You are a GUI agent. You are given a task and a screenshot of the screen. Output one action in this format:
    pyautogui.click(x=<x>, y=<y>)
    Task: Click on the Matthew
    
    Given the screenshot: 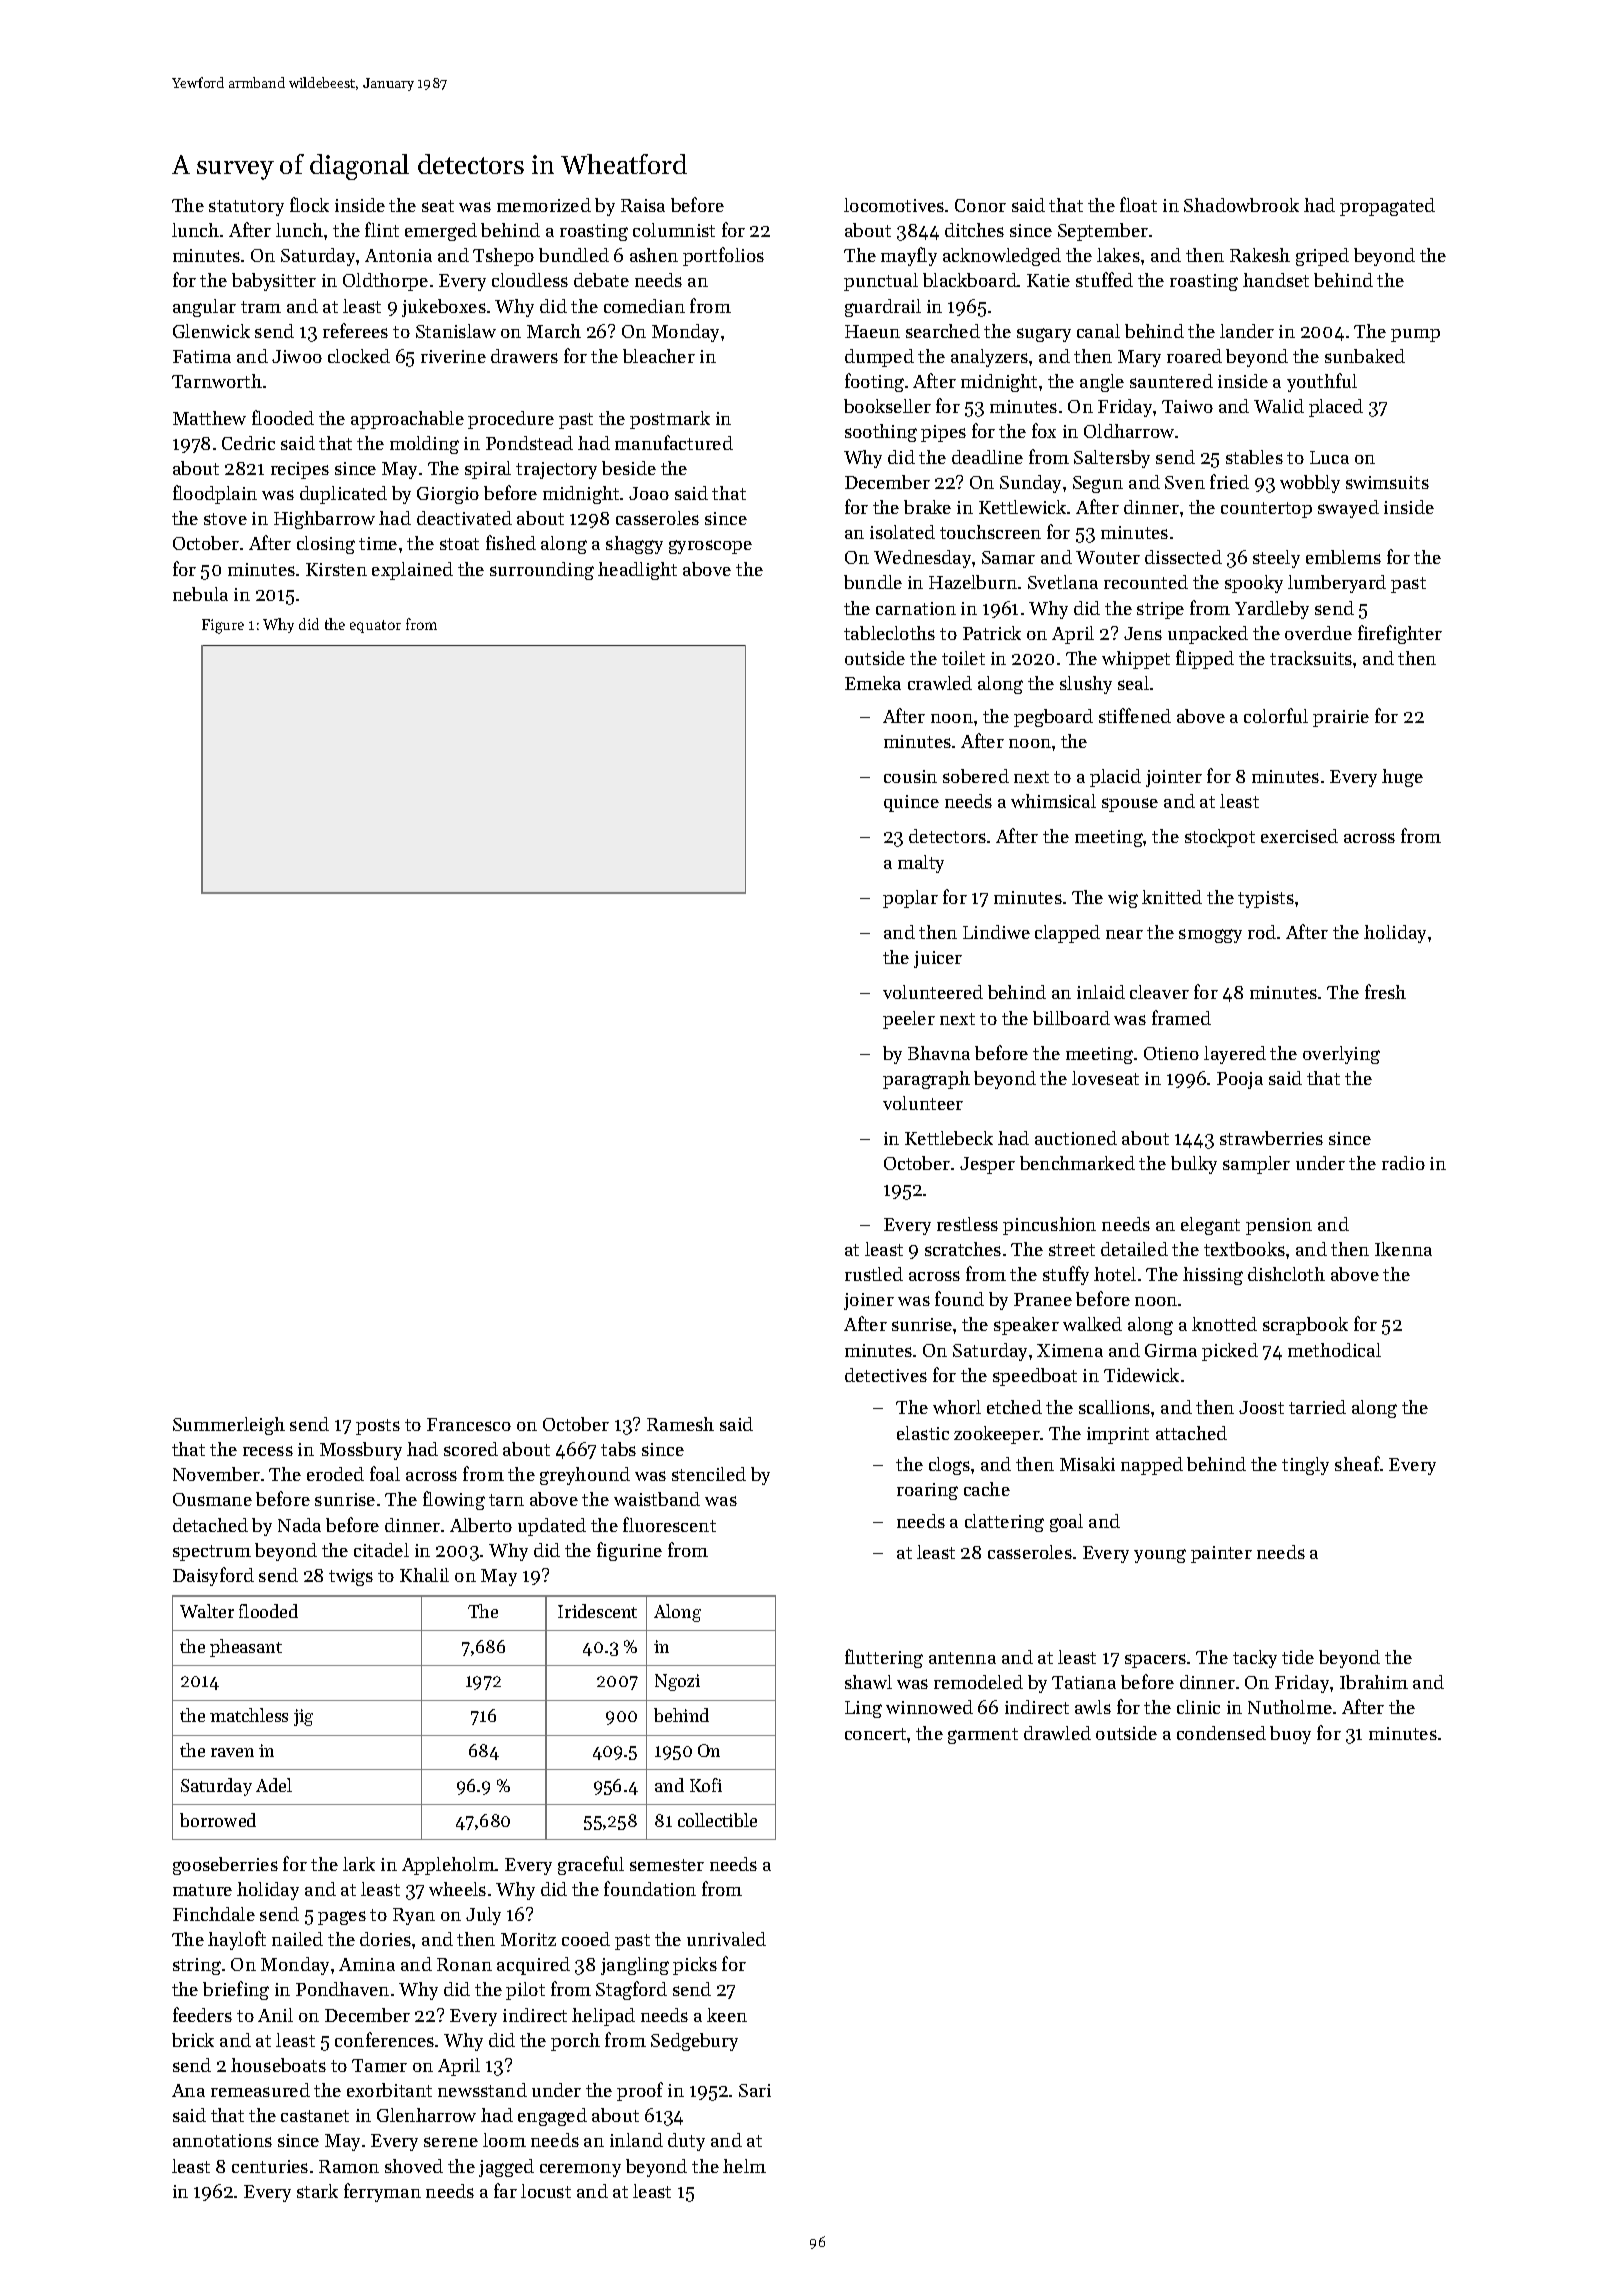 What is the action you would take?
    pyautogui.click(x=209, y=418)
